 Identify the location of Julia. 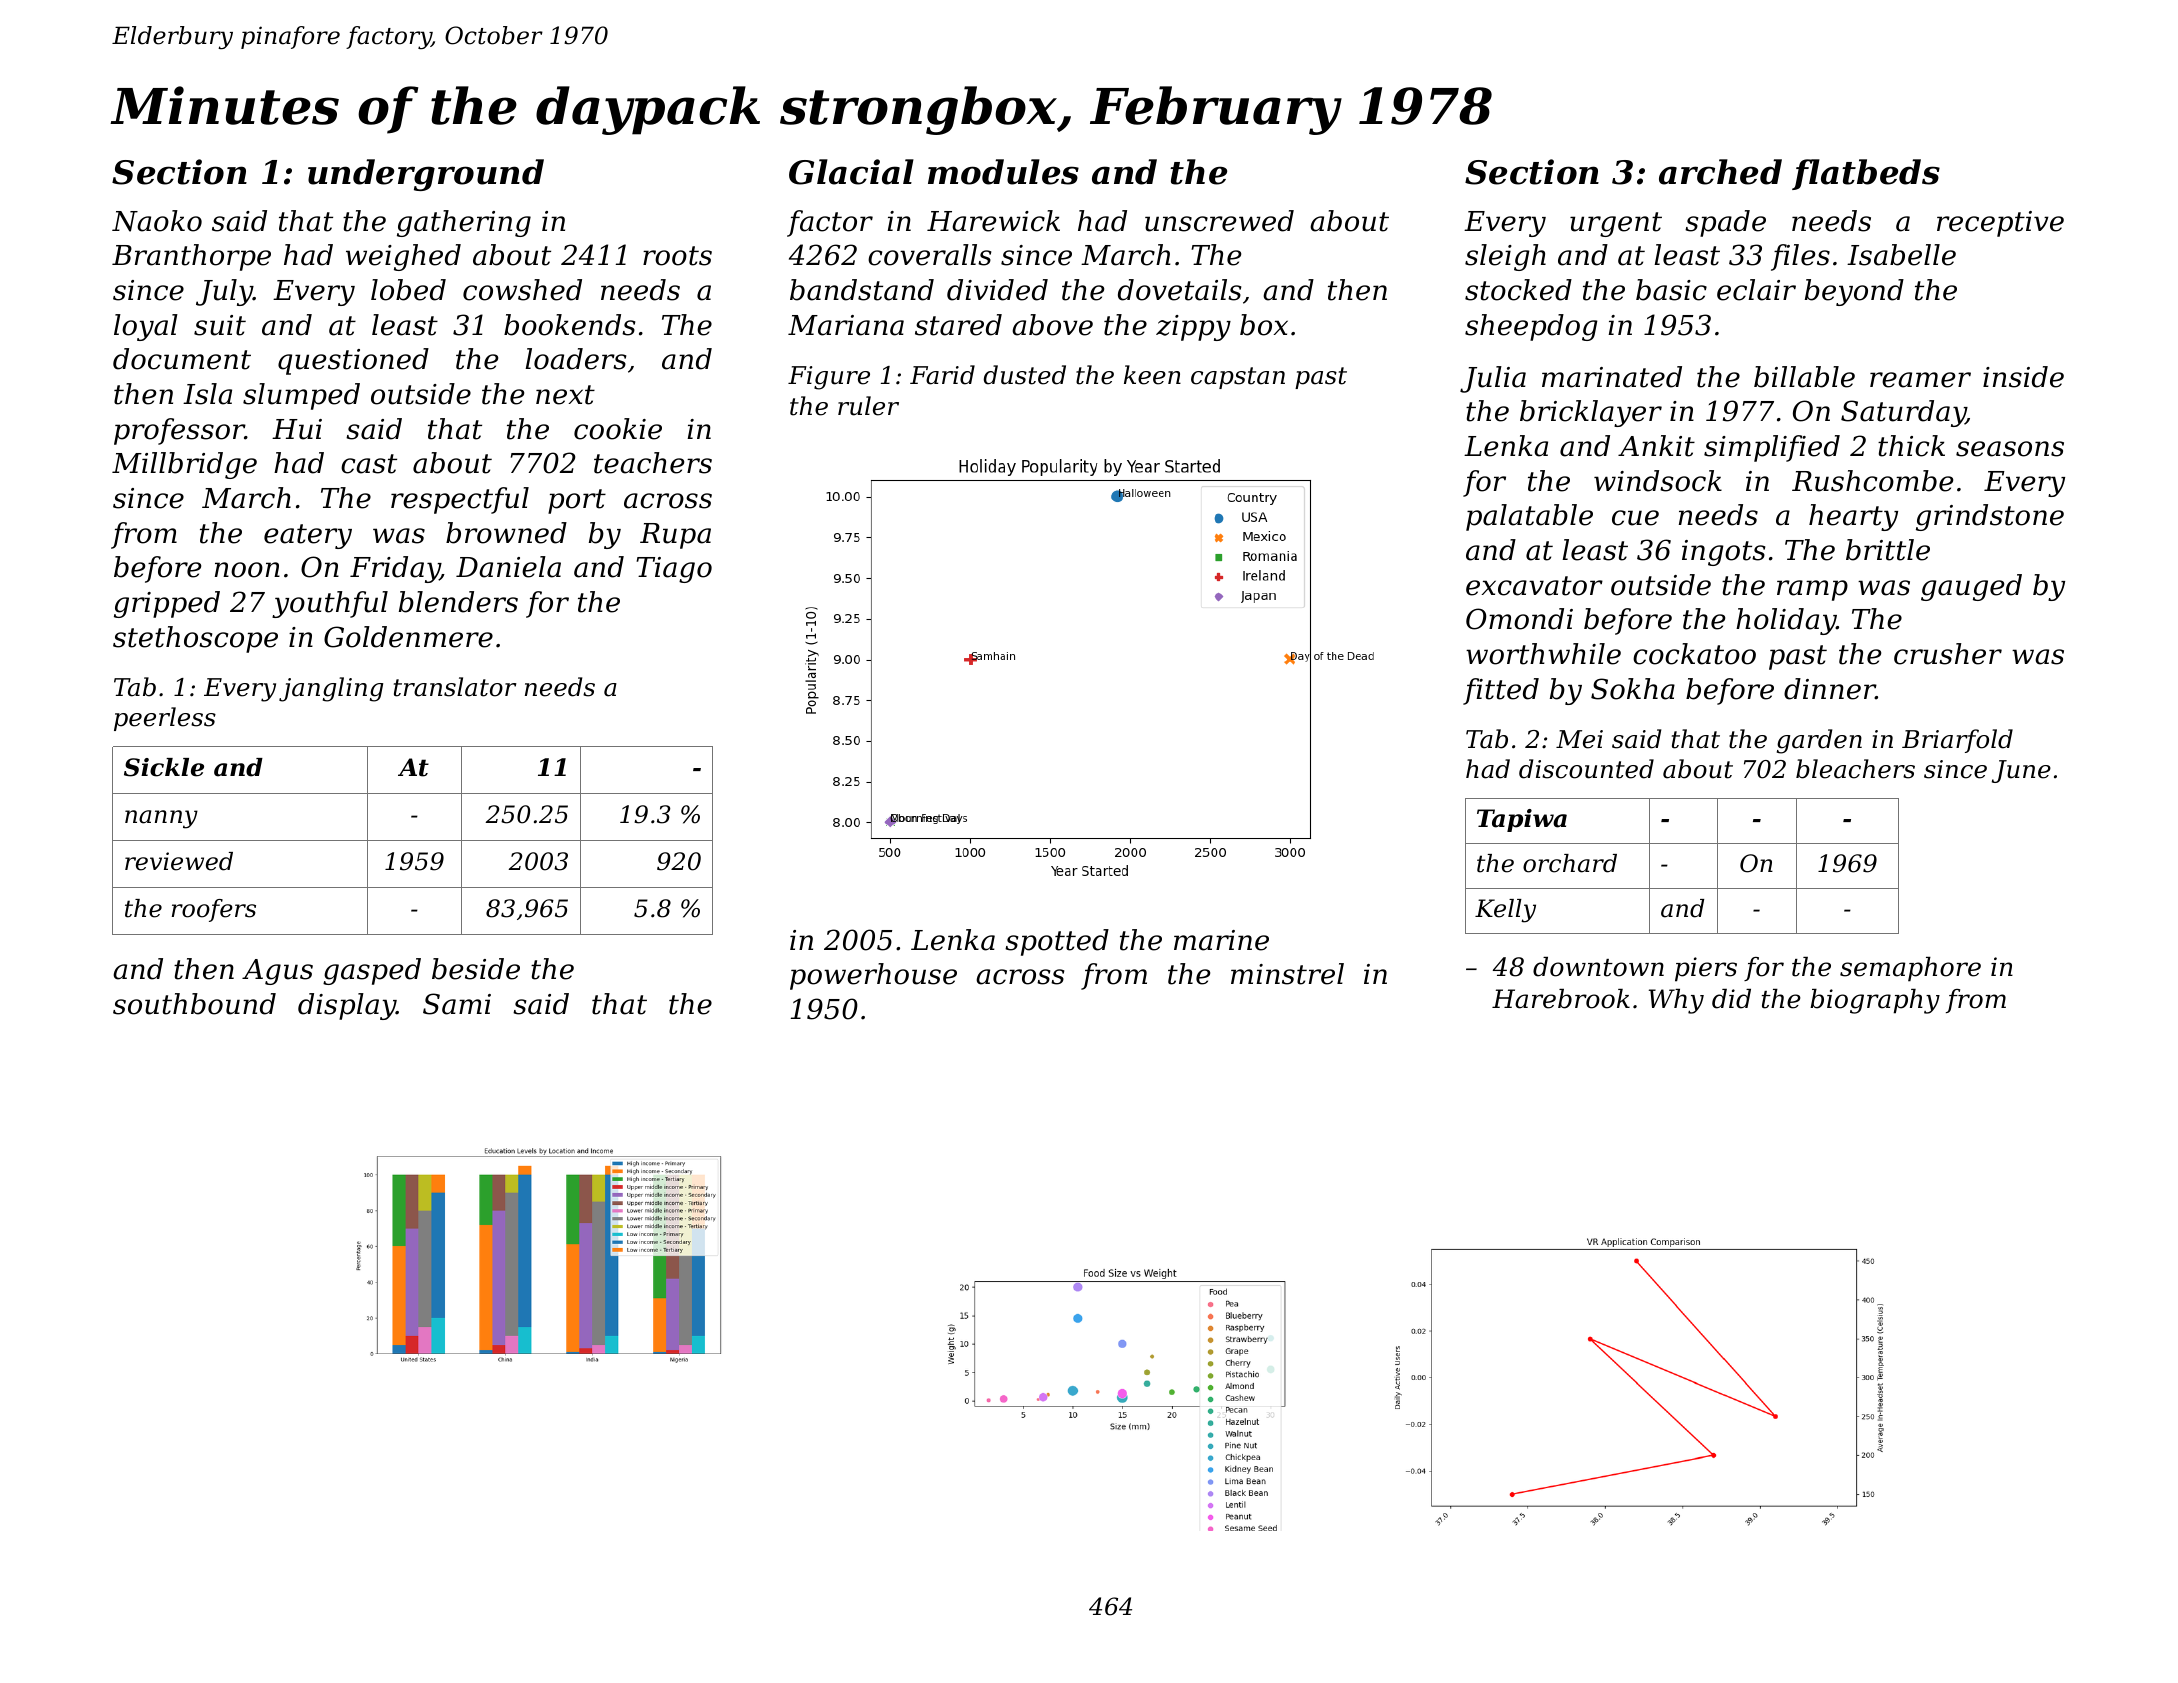
(1493, 379).
